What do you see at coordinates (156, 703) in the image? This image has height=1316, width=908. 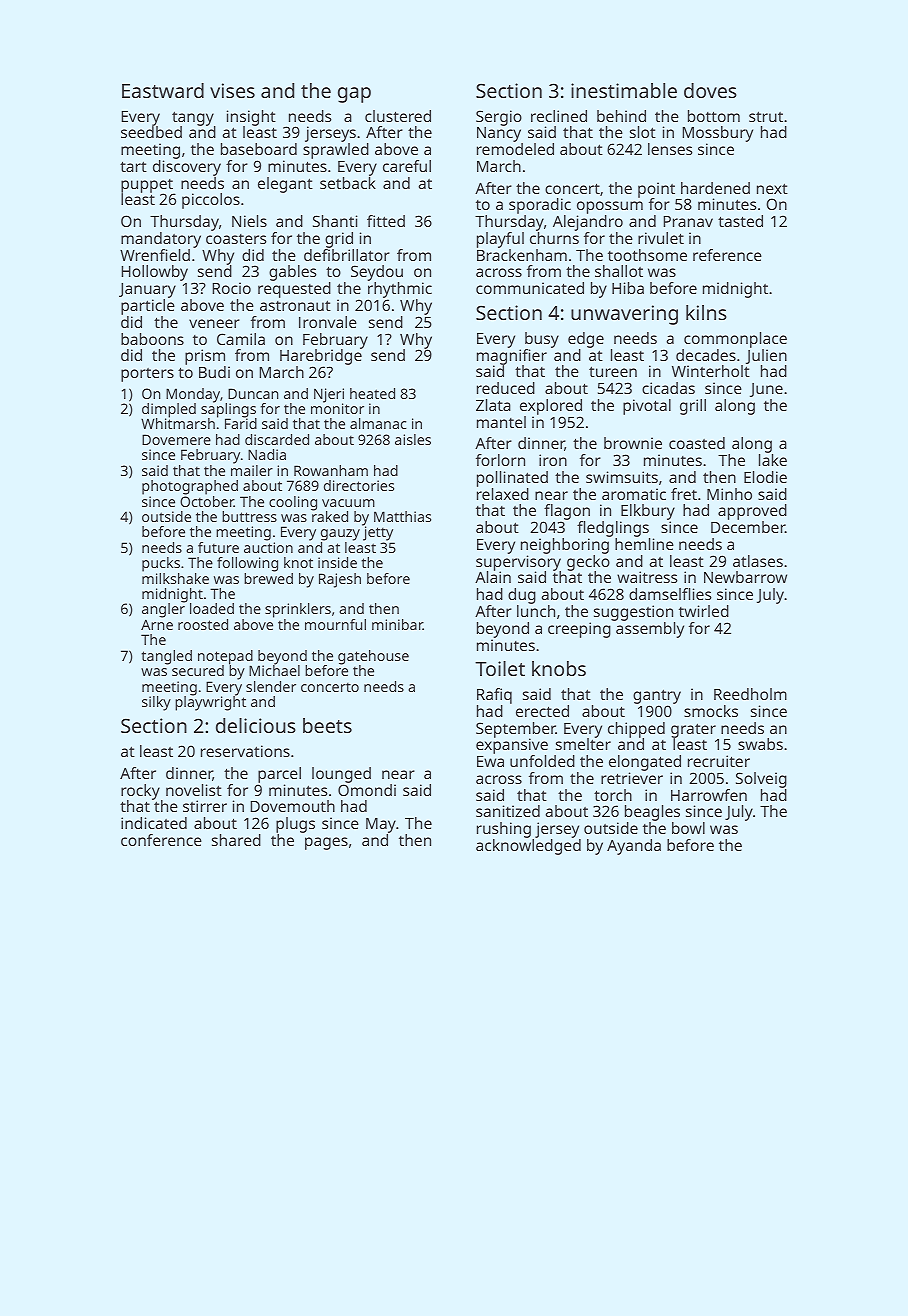 I see `silky` at bounding box center [156, 703].
